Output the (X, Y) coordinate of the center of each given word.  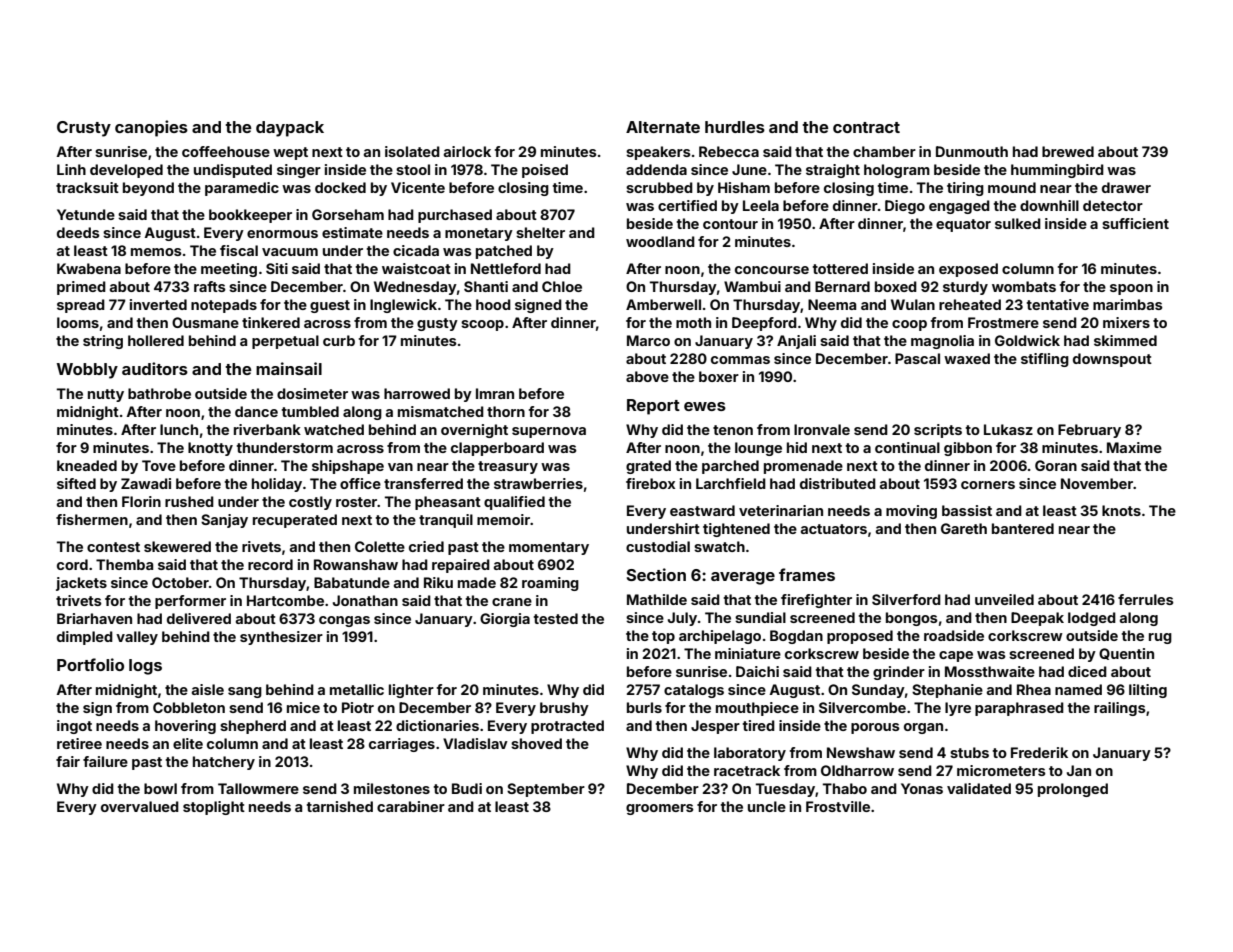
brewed (1068, 151)
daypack (290, 129)
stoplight (214, 808)
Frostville (838, 806)
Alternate (663, 127)
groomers (660, 809)
